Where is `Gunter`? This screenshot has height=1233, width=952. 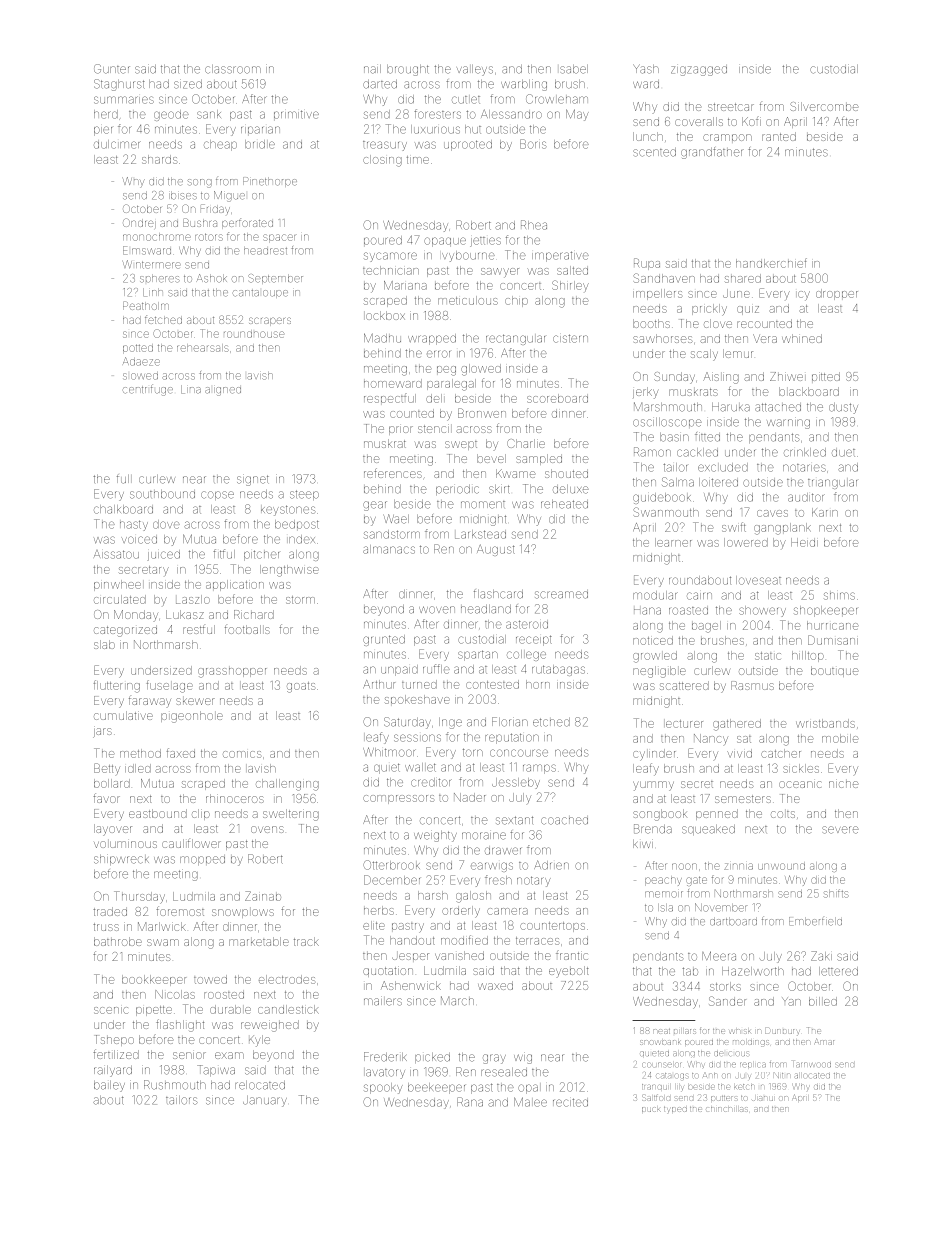 Gunter is located at coordinates (112, 69).
